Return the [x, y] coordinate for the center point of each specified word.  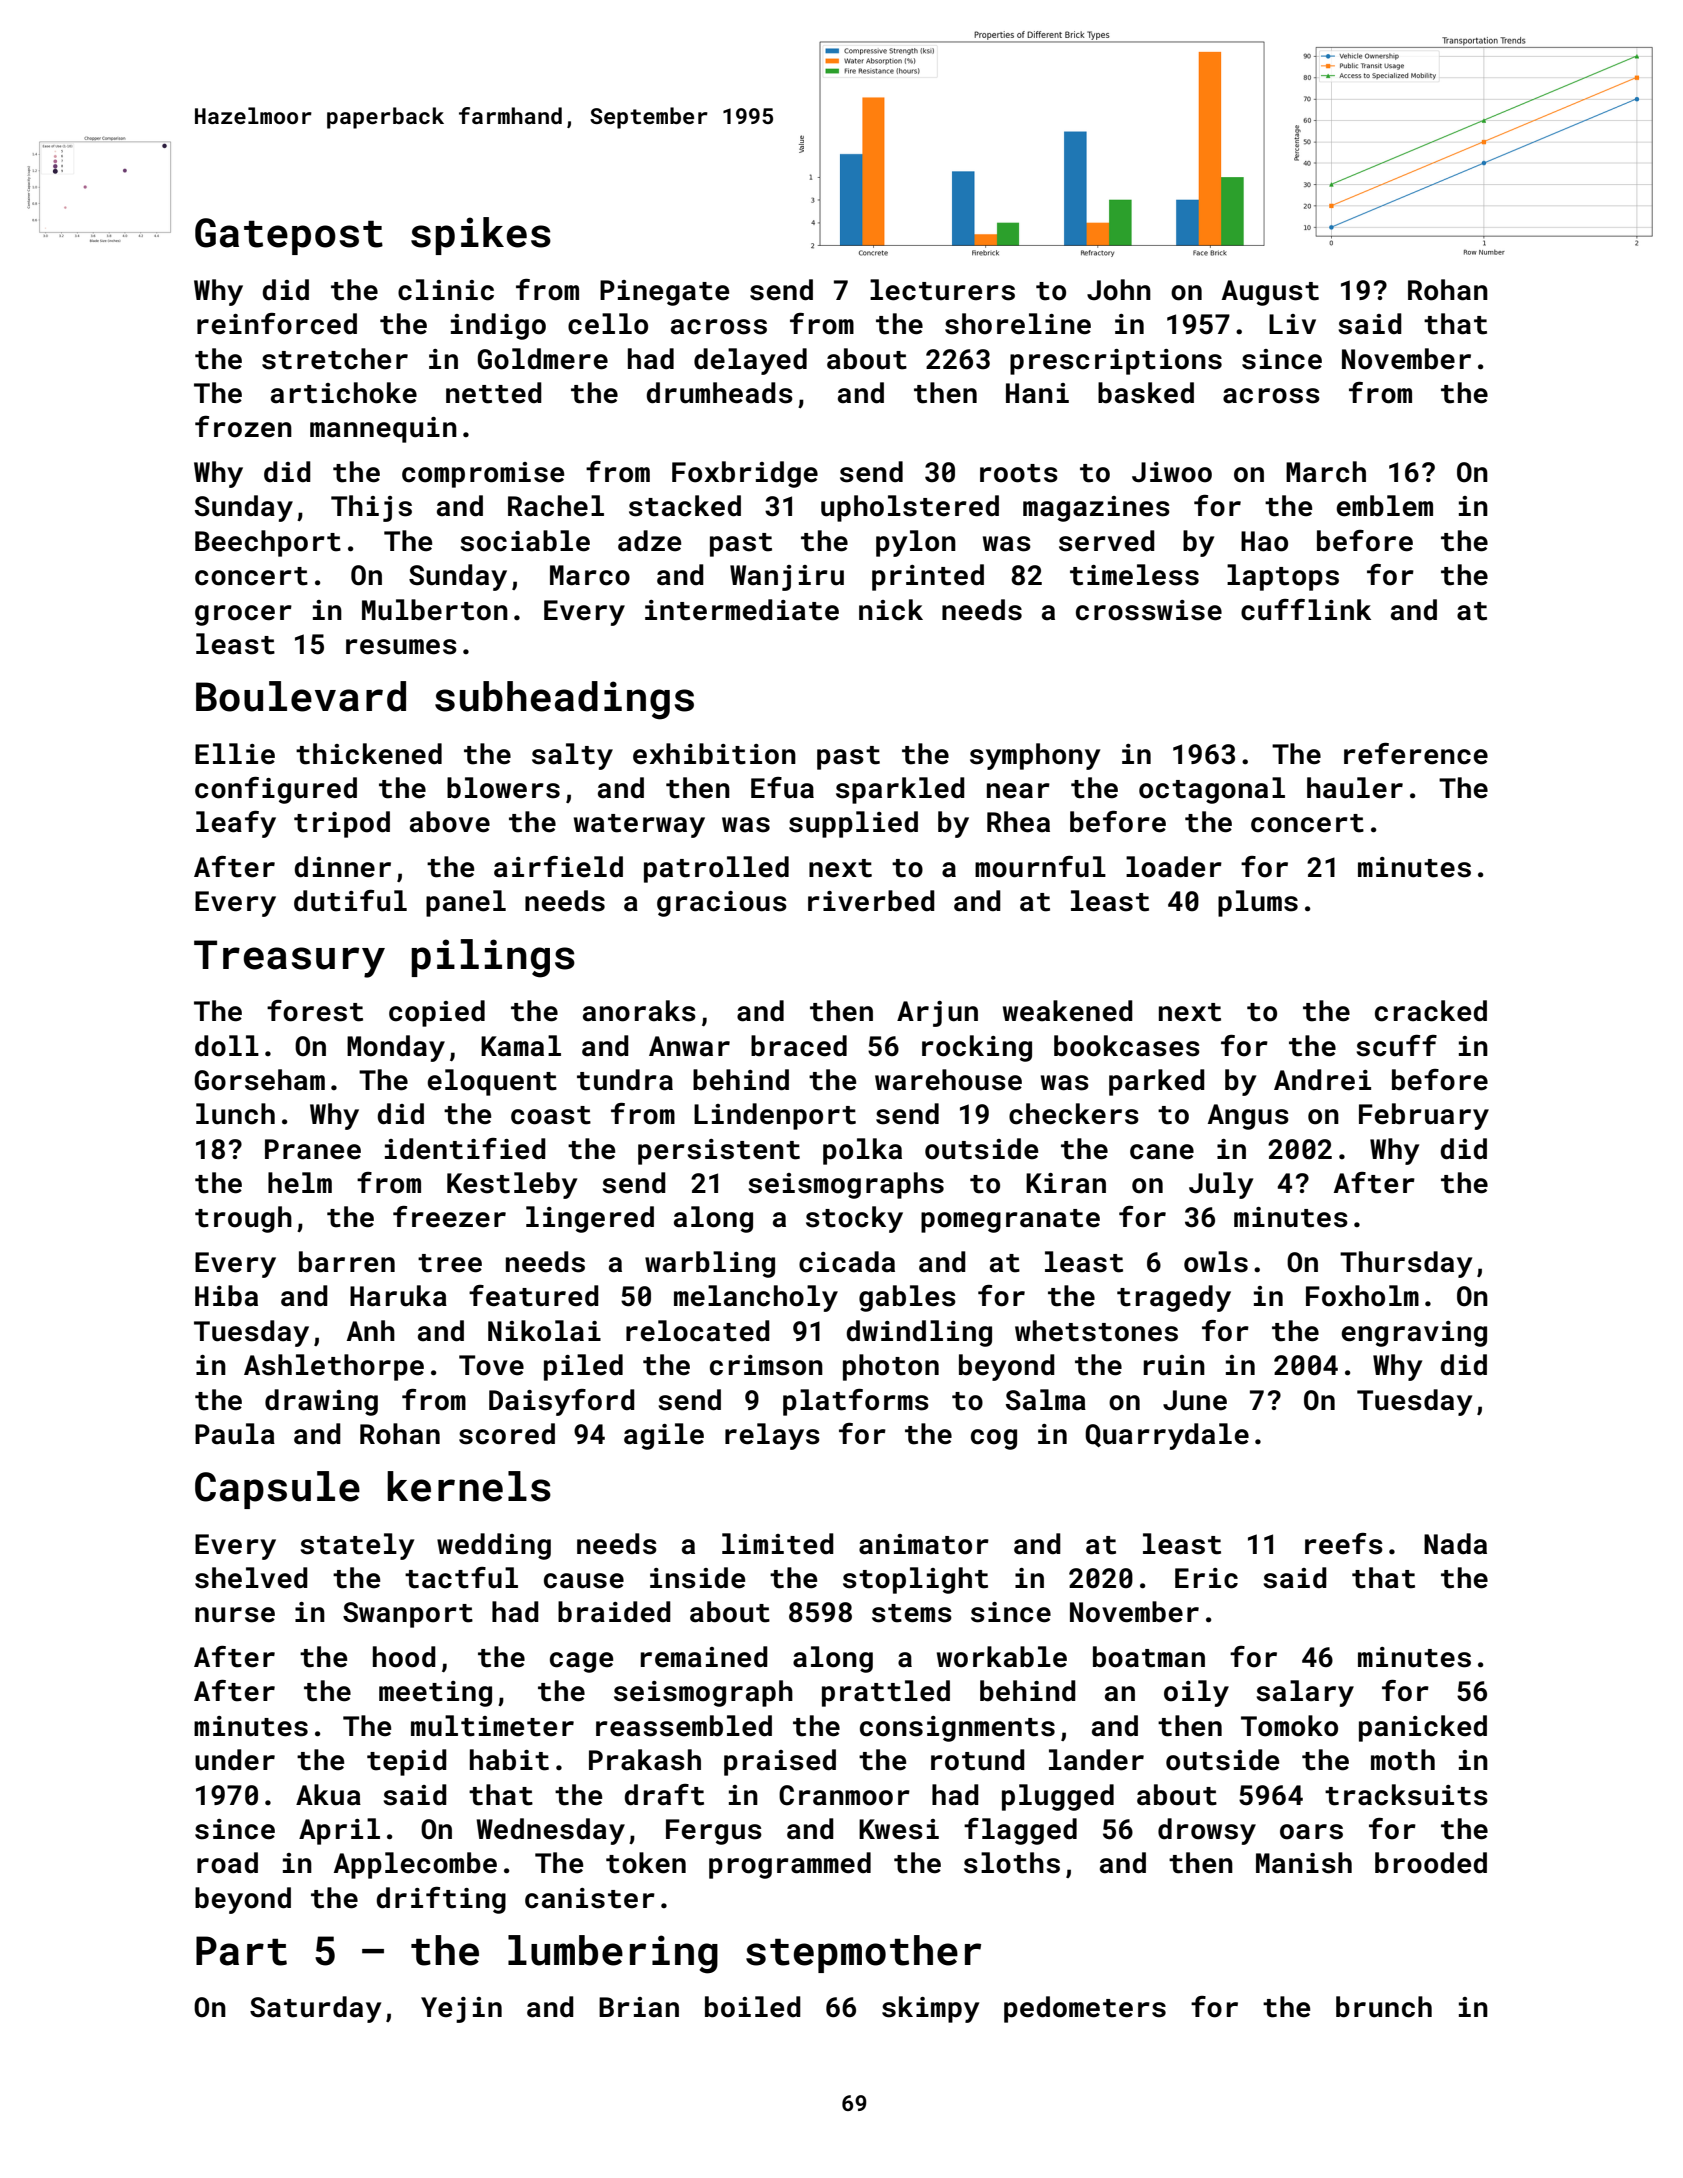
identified [465, 1149]
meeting [435, 1694]
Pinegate [664, 293]
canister [590, 1898]
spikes [481, 236]
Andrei [1322, 1080]
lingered [590, 1219]
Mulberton [435, 610]
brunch [1384, 2007]
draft [664, 1795]
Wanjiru [787, 578]
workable [1002, 1657]
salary [1305, 1693]
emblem [1384, 506]
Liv [1292, 324]
